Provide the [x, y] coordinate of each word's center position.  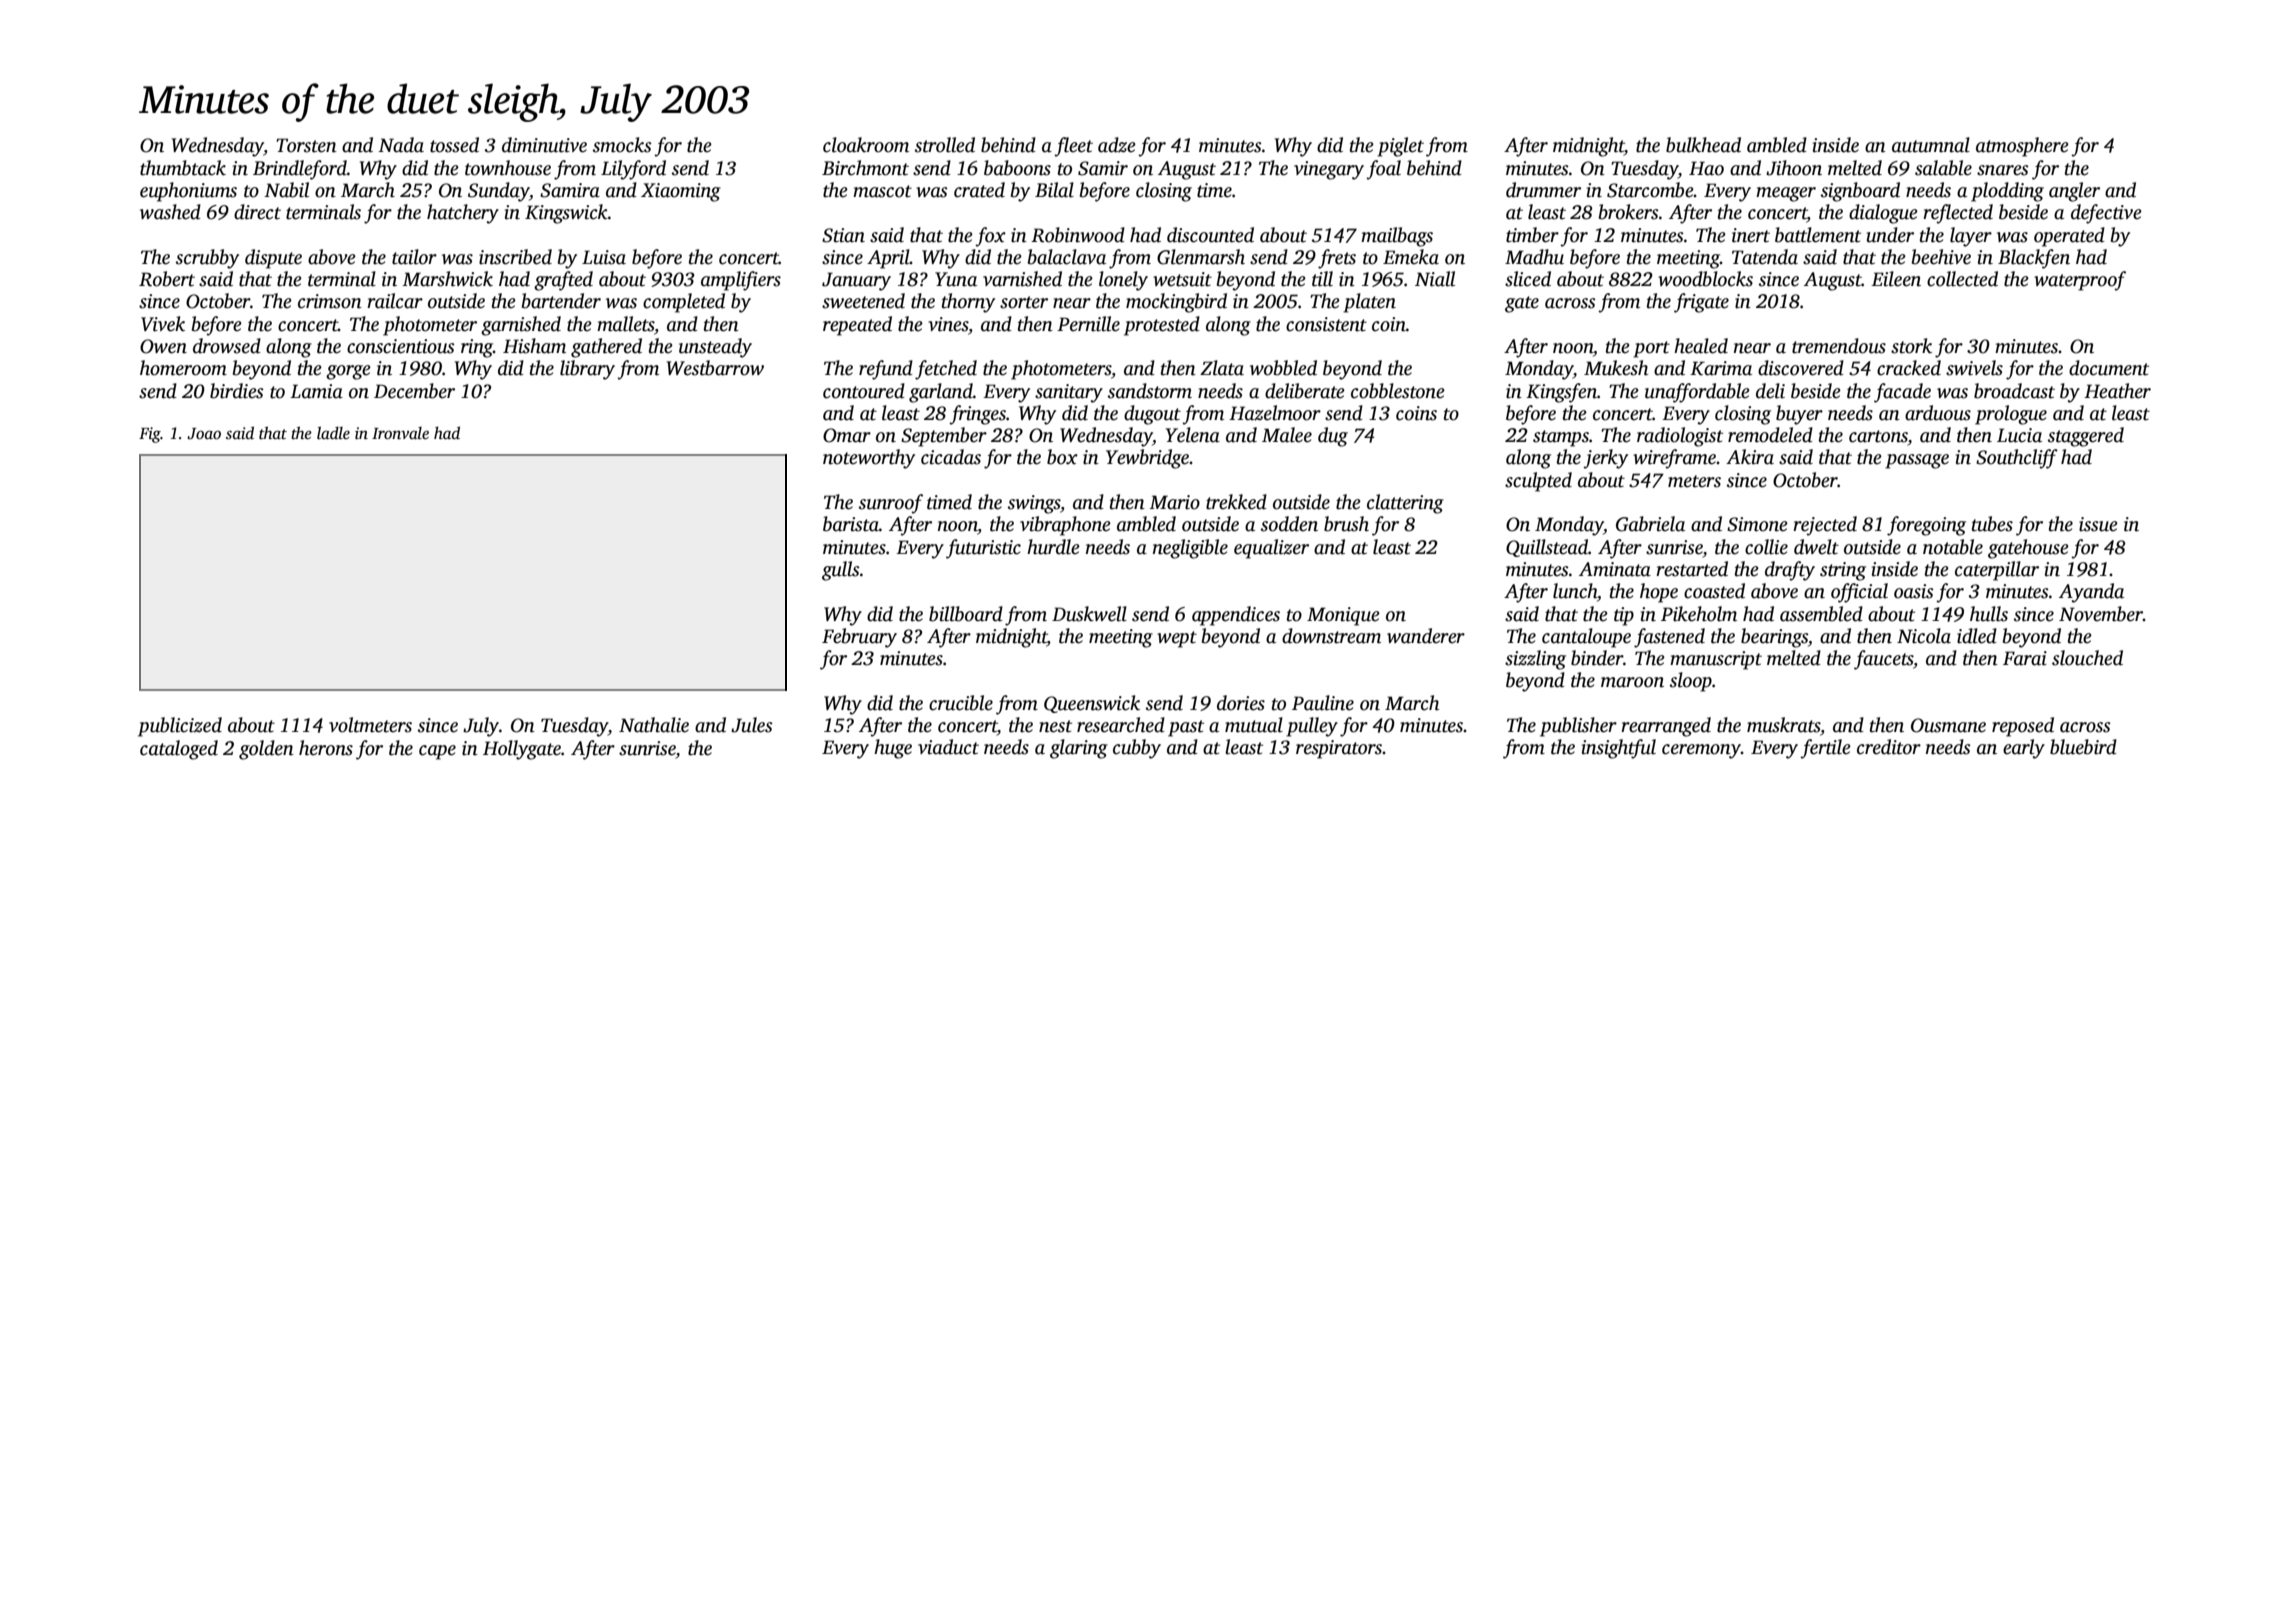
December [414, 391]
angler [2074, 192]
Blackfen [2034, 259]
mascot [882, 191]
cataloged [179, 750]
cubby [1137, 749]
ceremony [1701, 751]
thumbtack [183, 168]
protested [1162, 326]
